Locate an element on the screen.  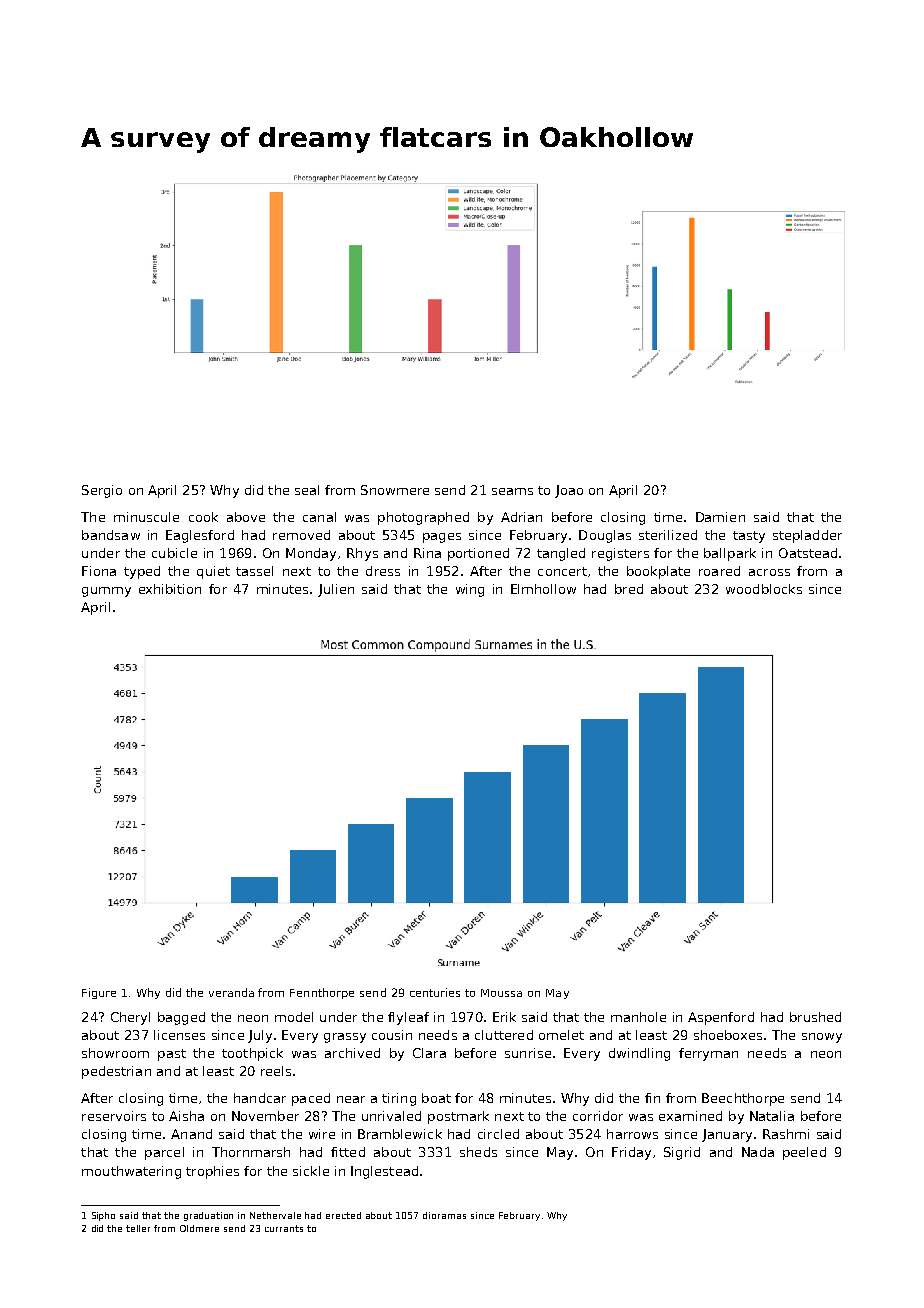
stepladder is located at coordinates (807, 536).
